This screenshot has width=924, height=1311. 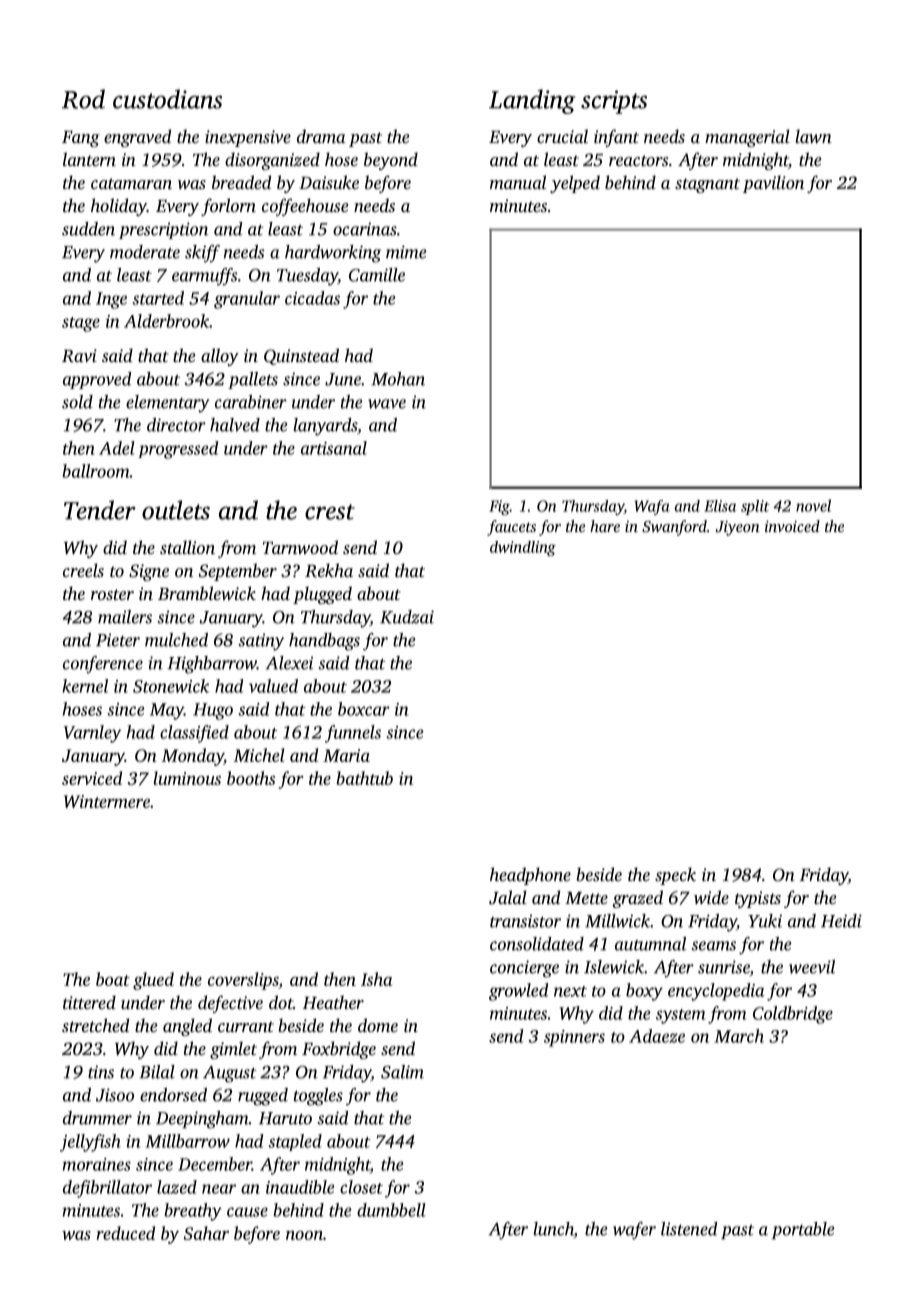 I want to click on growled, so click(x=519, y=992).
